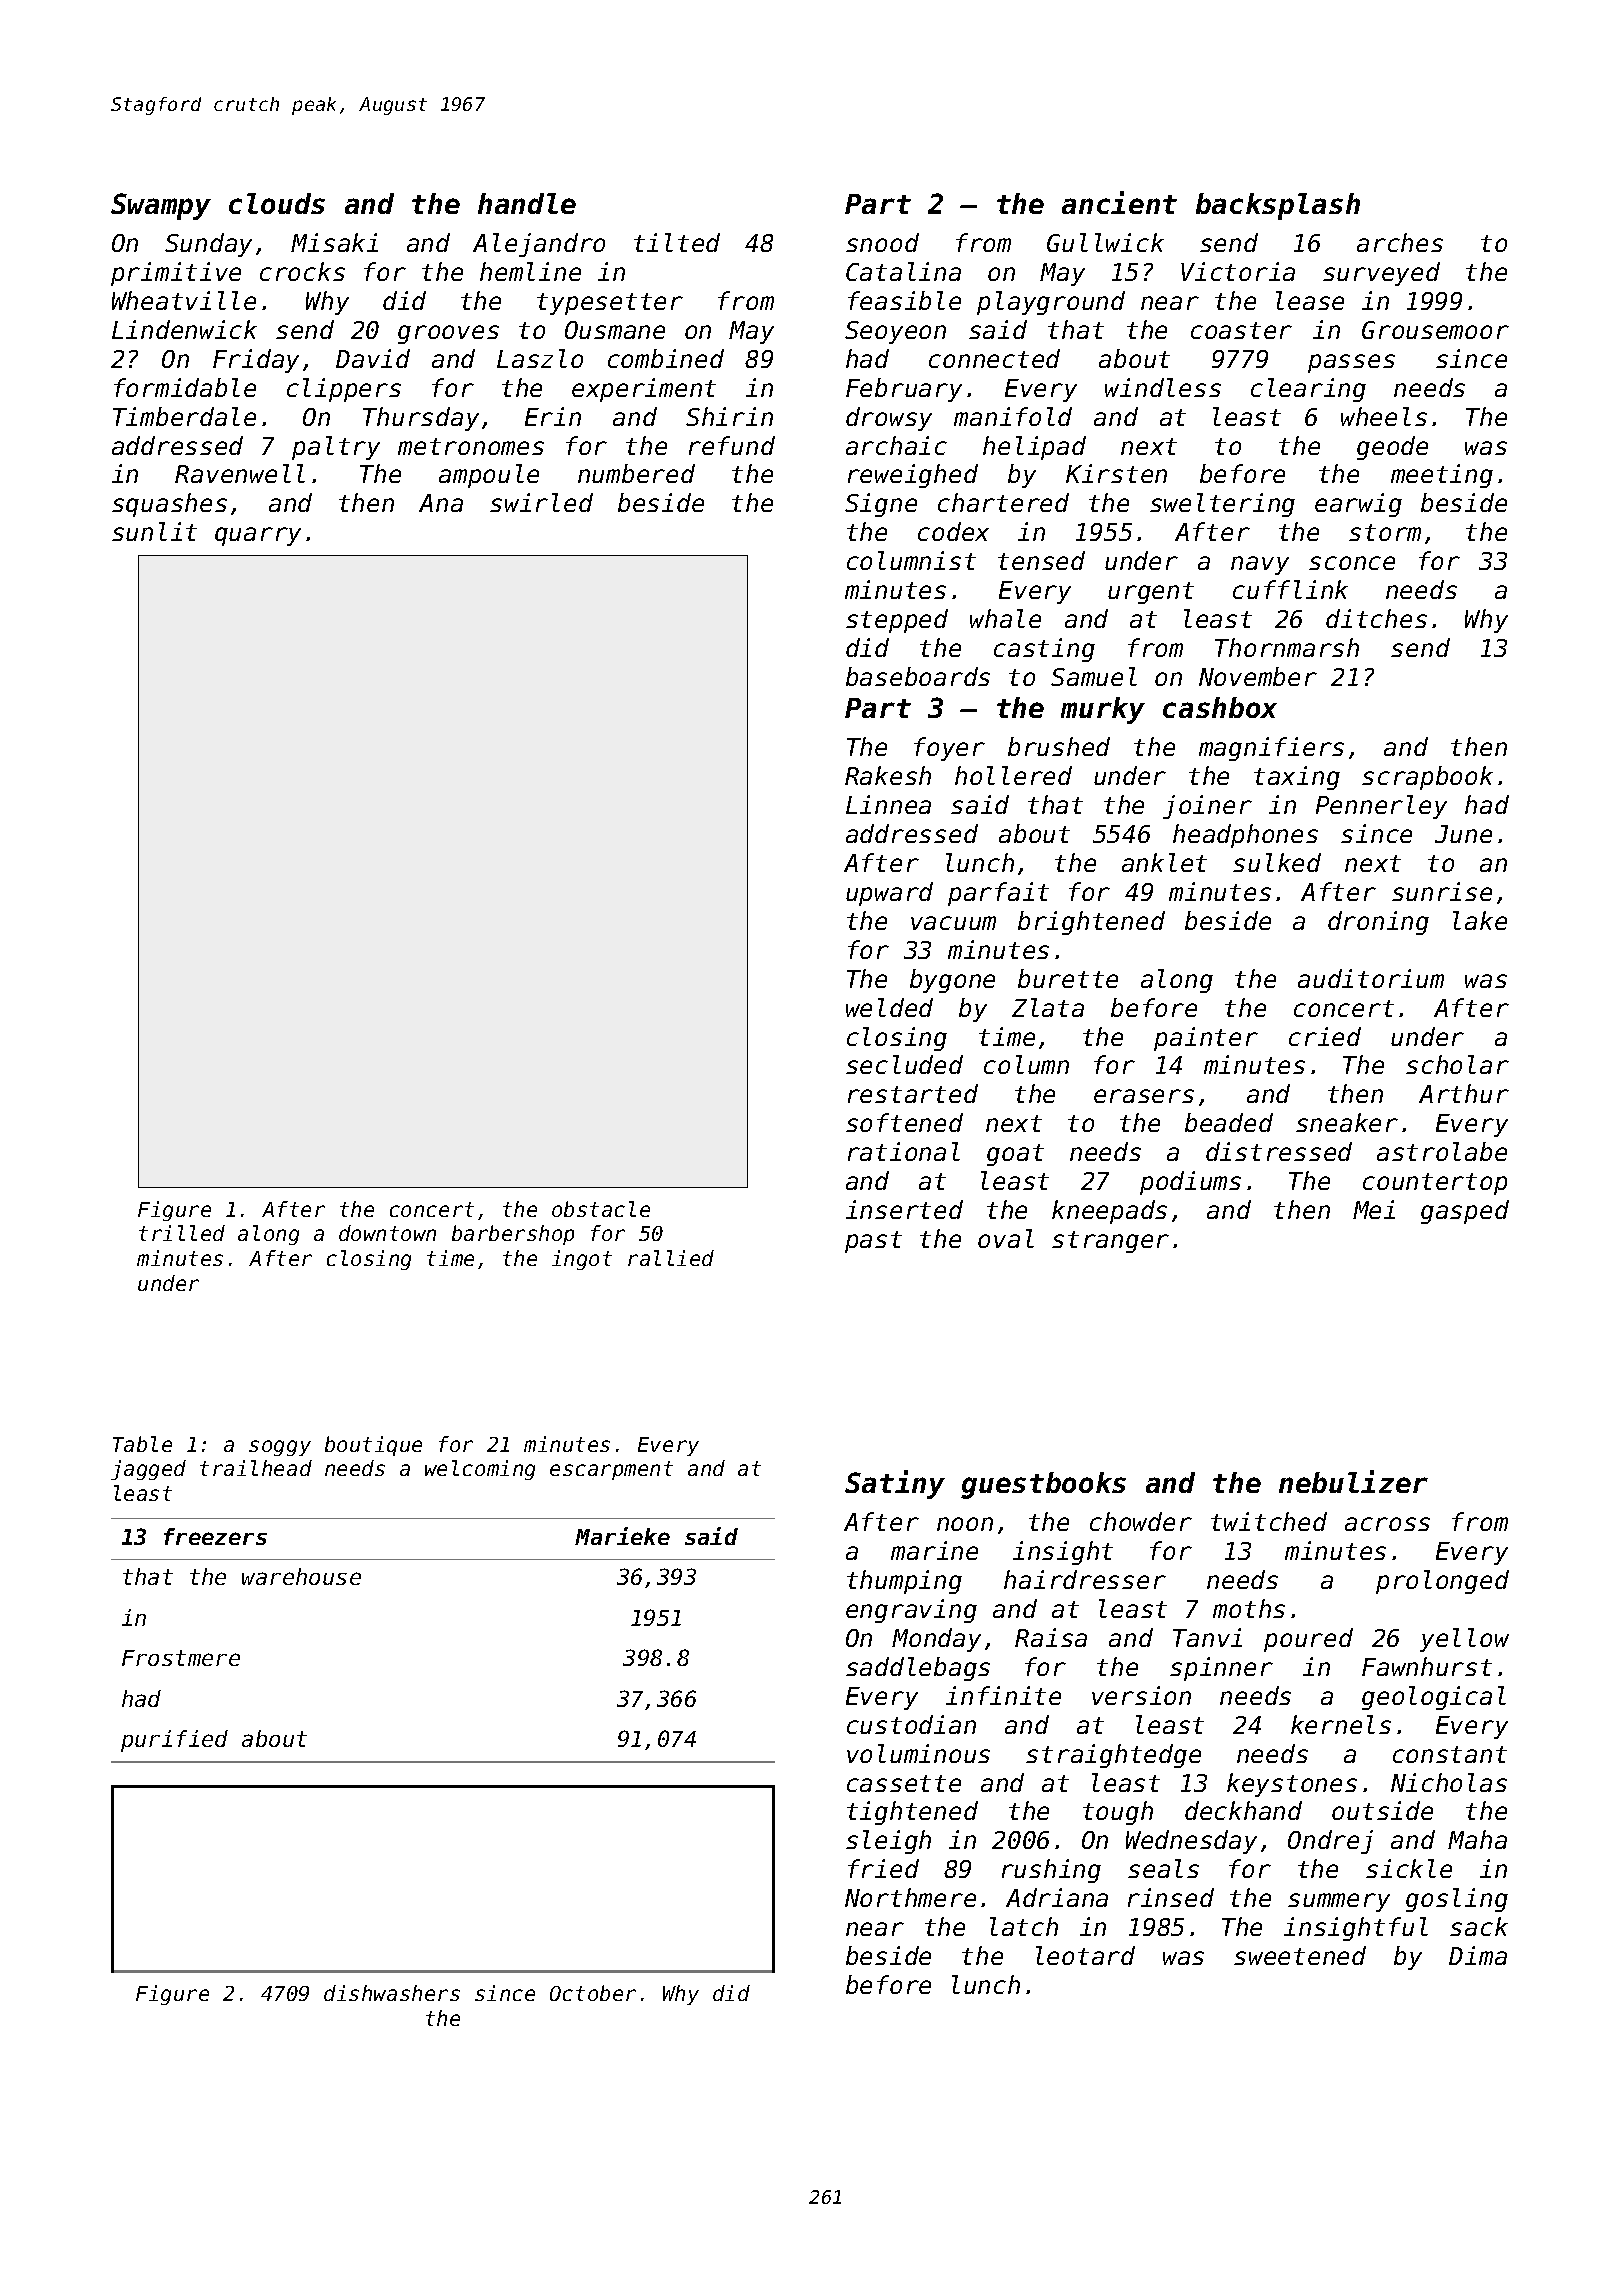  Describe the element at coordinates (541, 502) in the page. I see `swirled` at that location.
